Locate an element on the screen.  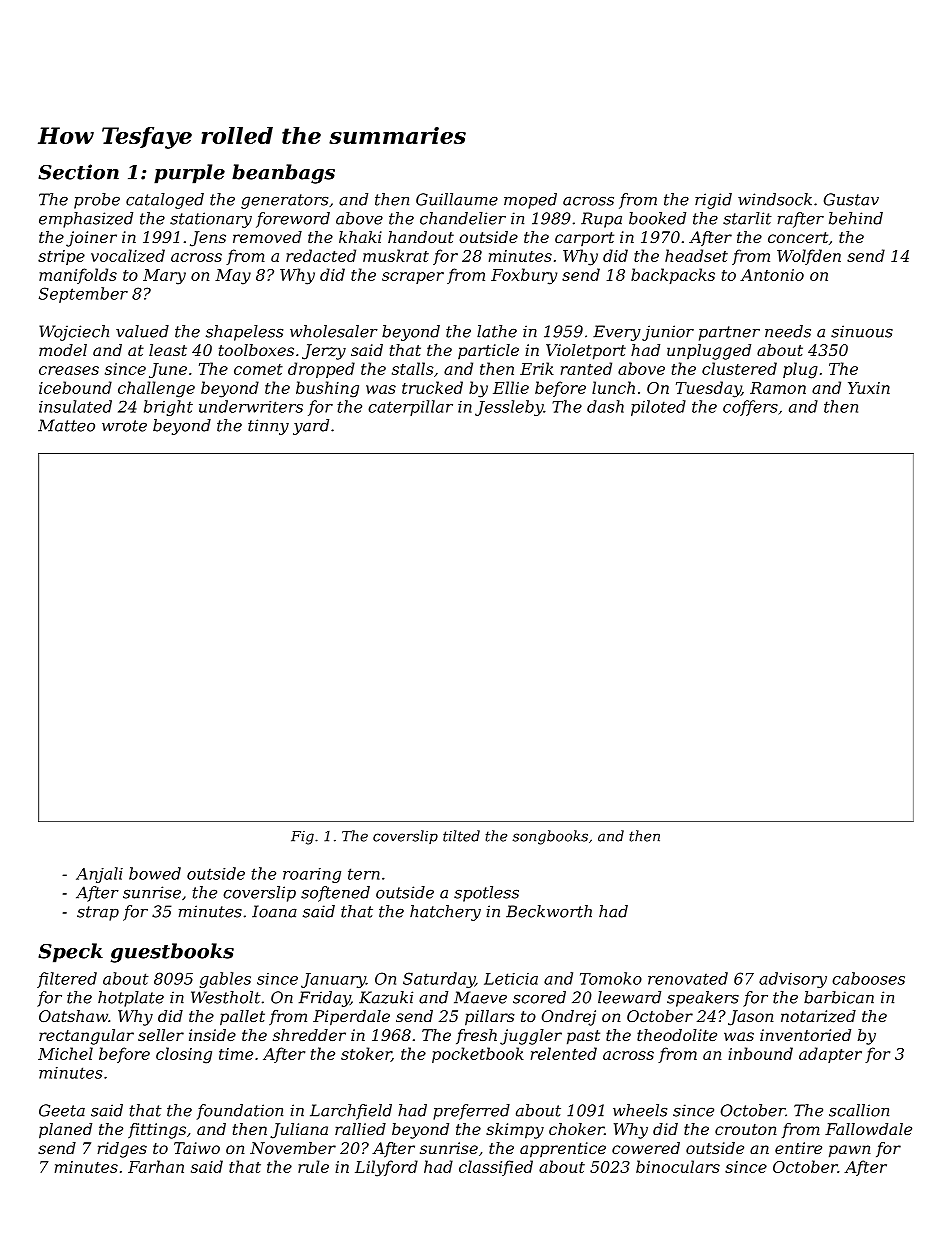
hotplate is located at coordinates (131, 999).
